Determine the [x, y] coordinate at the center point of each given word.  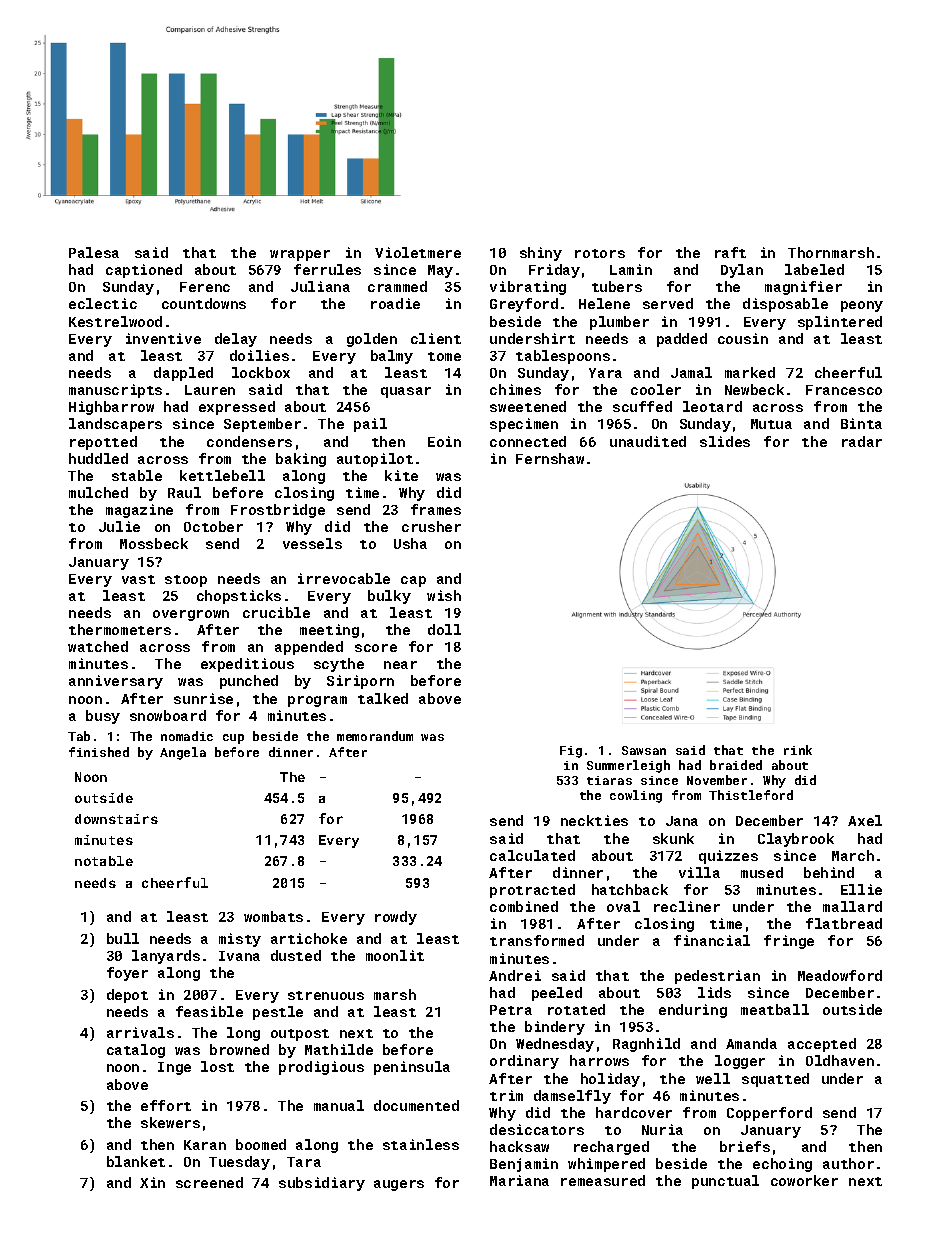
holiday [610, 1080]
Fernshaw [550, 458]
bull [123, 938]
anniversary [116, 682]
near [400, 665]
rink [798, 750]
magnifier [803, 288]
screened [209, 1182]
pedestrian [717, 977]
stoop [186, 581]
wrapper [300, 255]
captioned [144, 271]
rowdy [396, 918]
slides [725, 441]
